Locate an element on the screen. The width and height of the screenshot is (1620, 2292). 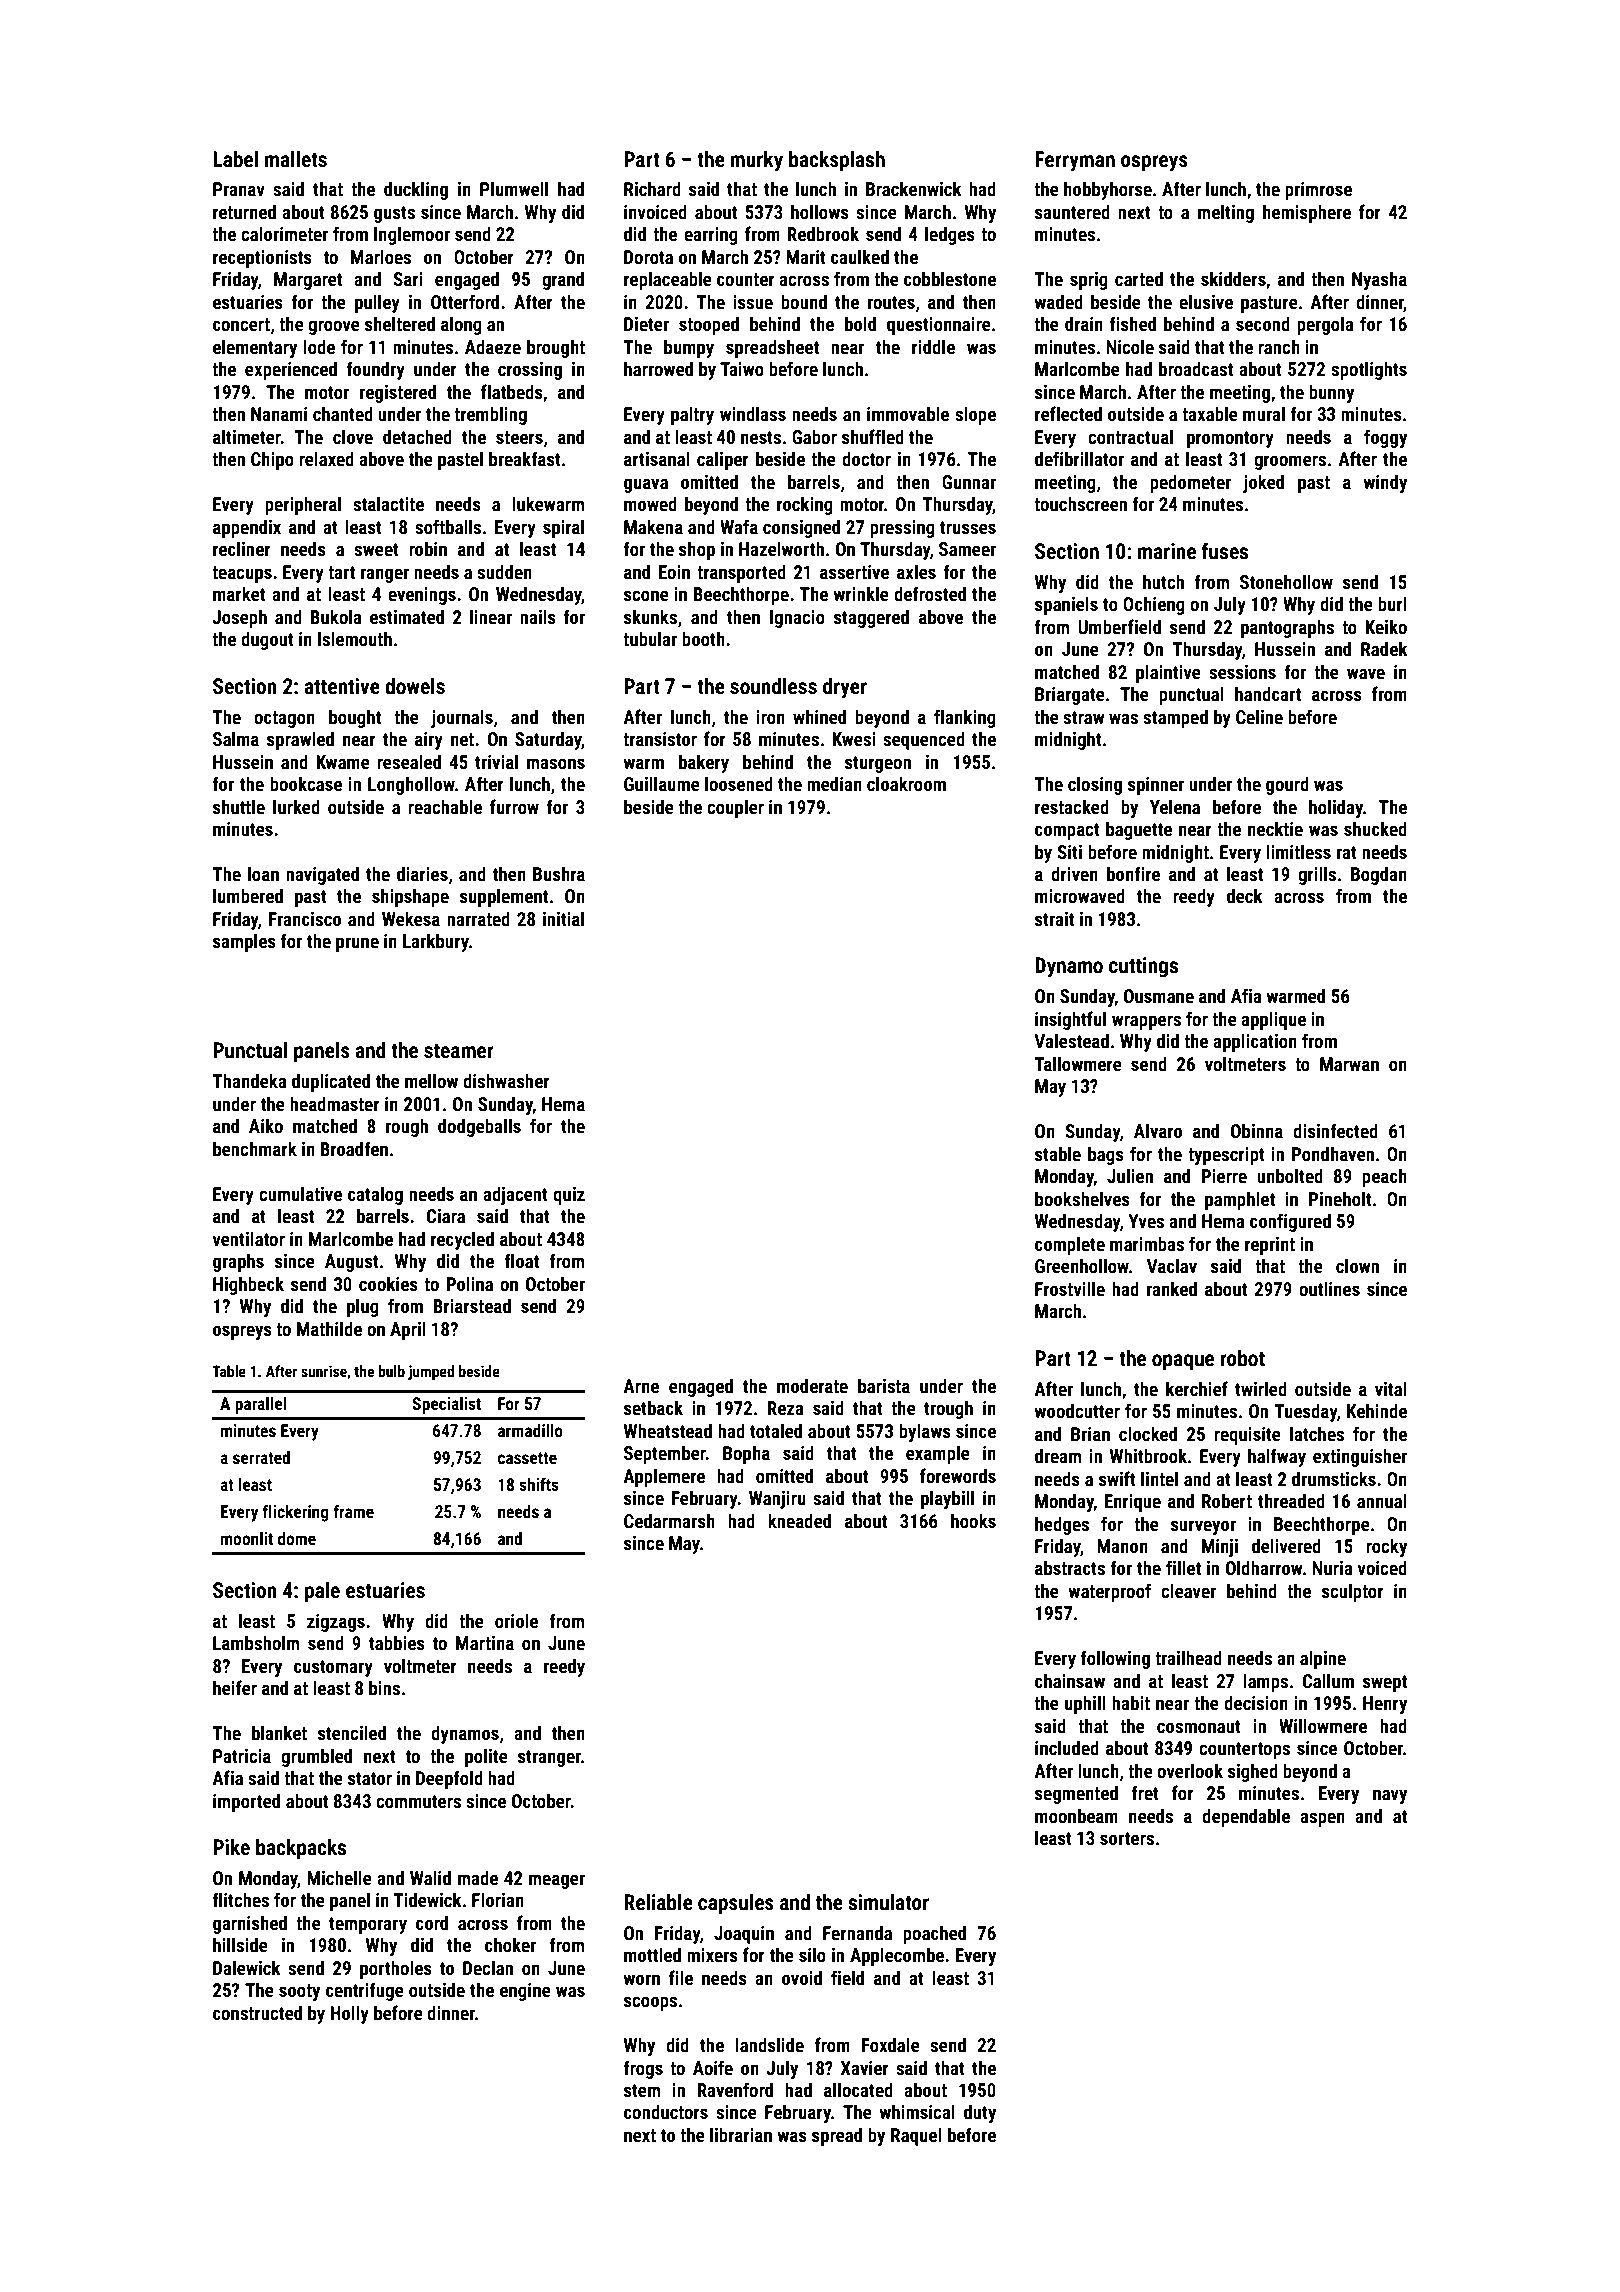
halfway is located at coordinates (1277, 1457).
